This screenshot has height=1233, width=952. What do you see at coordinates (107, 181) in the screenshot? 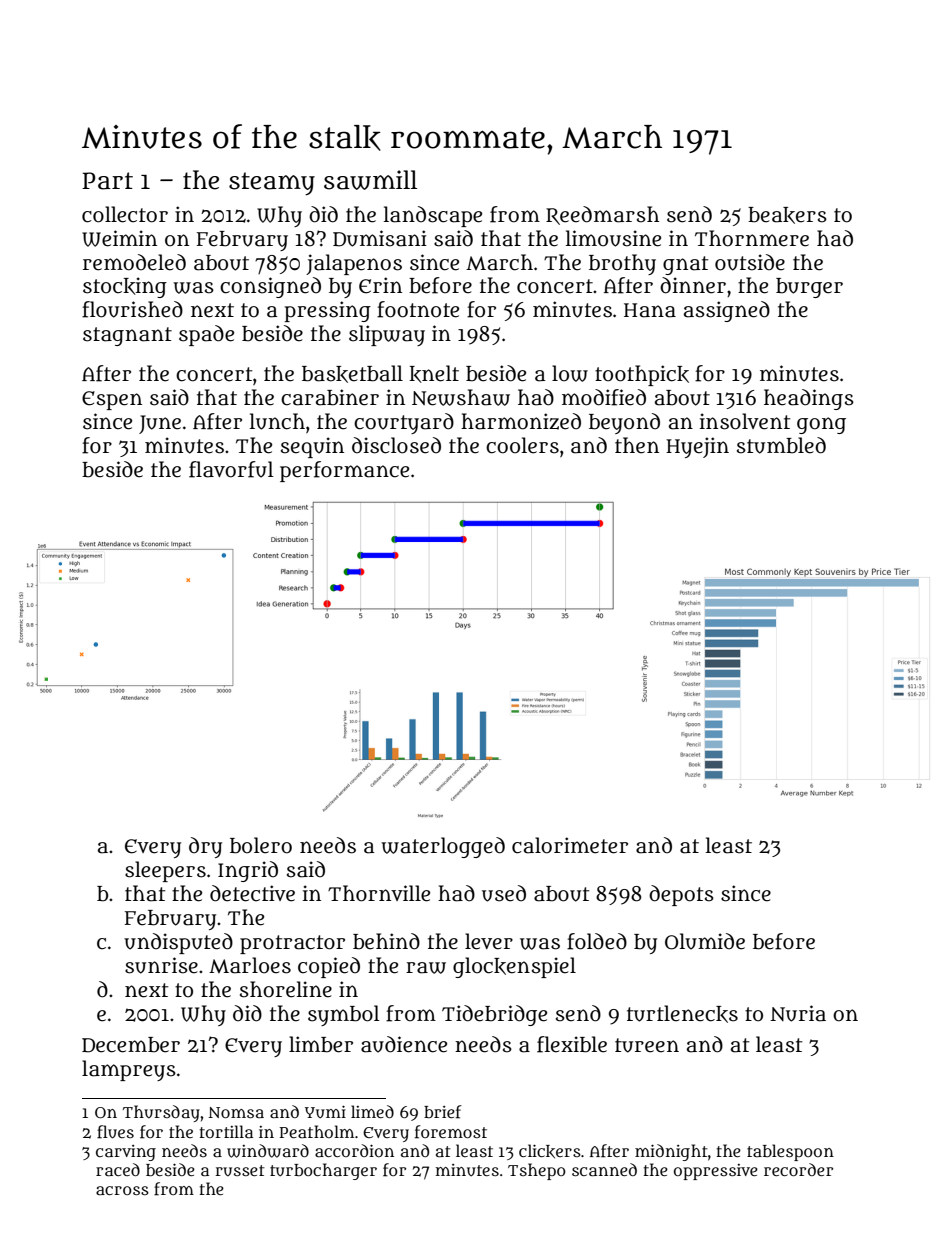
I see `Part` at bounding box center [107, 181].
